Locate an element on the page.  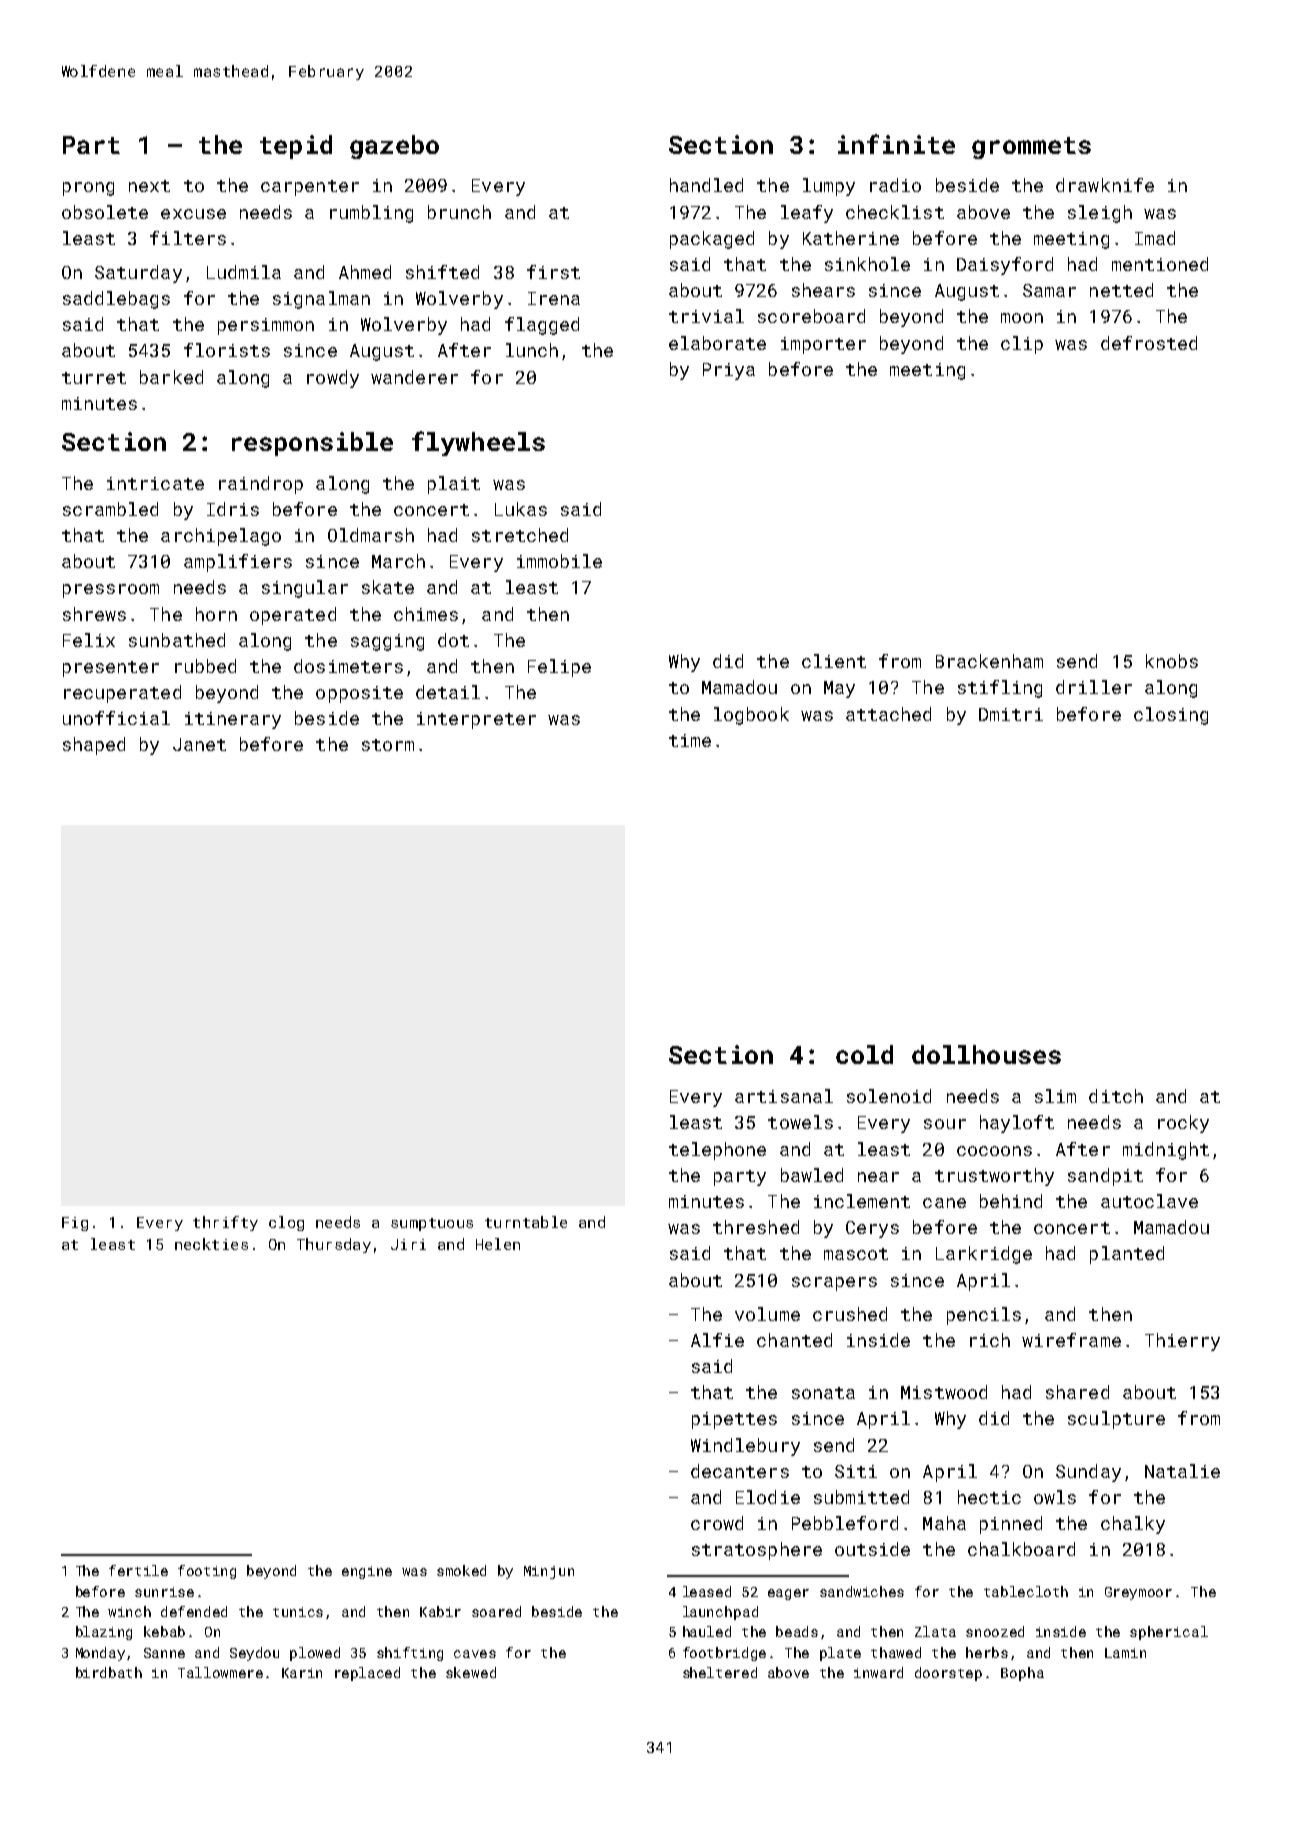
dollhouses is located at coordinates (986, 1054).
